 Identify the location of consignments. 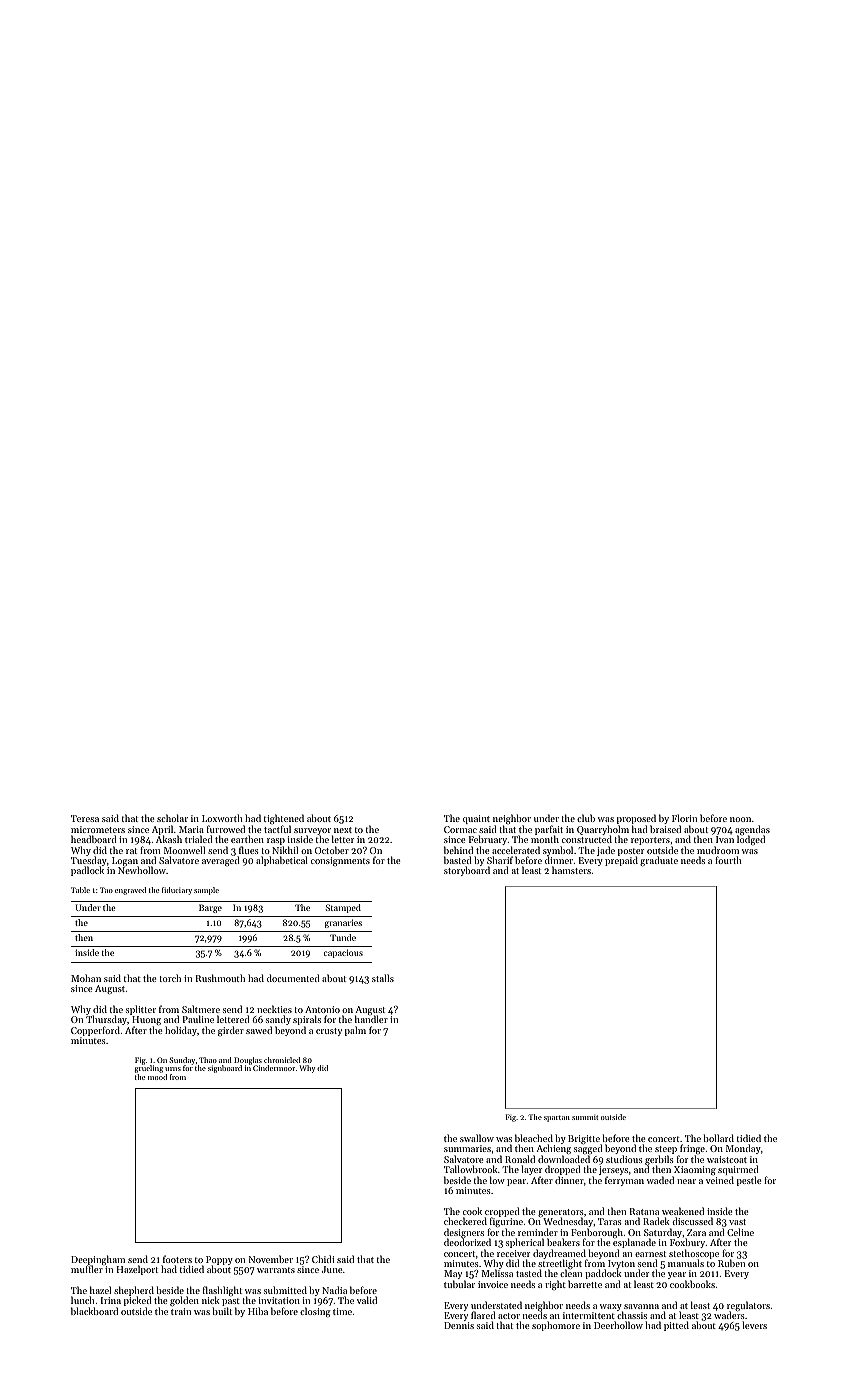
(340, 861).
